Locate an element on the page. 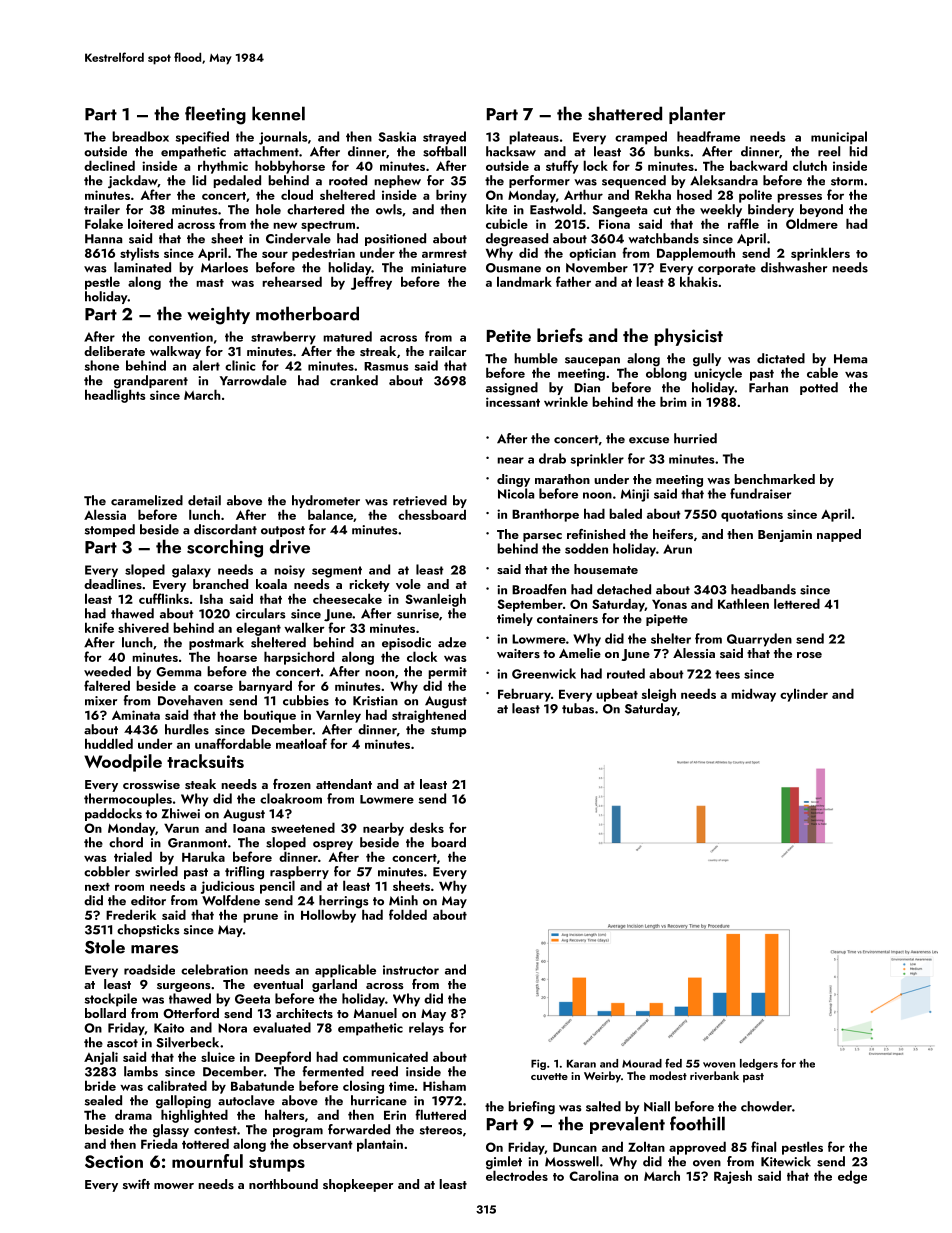  humble is located at coordinates (536, 358).
